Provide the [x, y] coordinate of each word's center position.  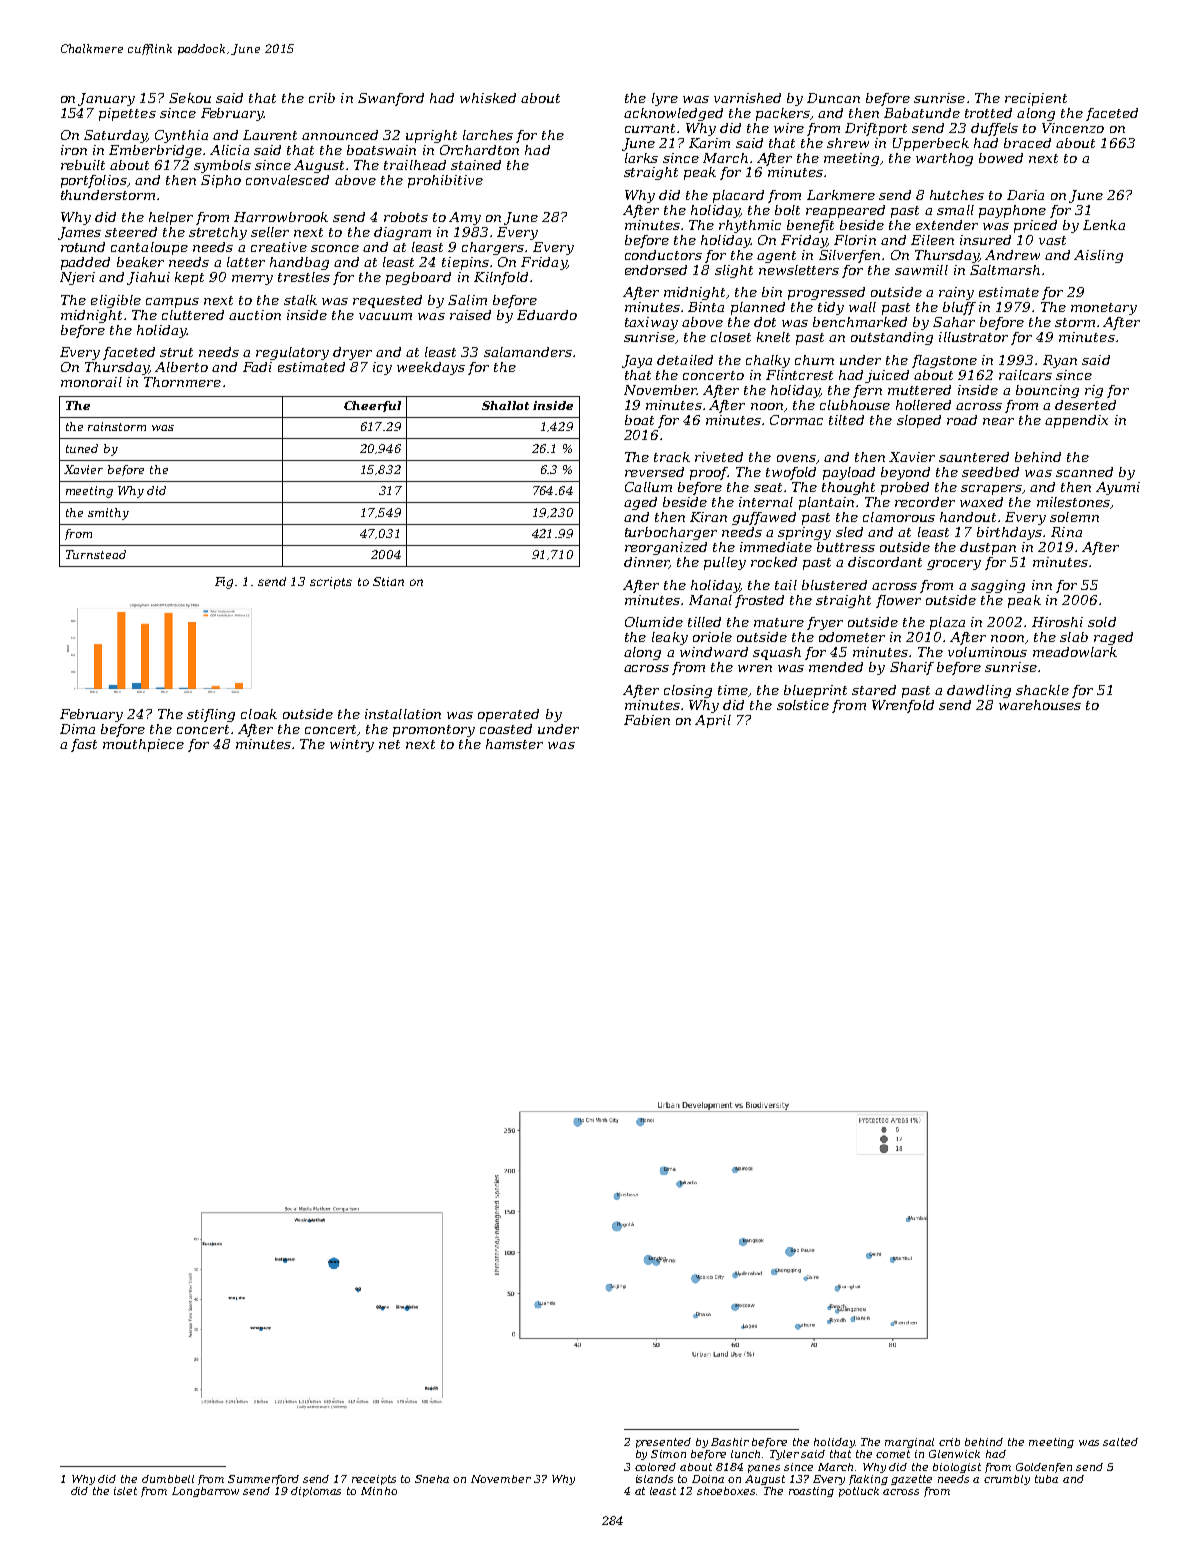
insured [985, 240]
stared [874, 690]
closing [688, 691]
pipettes [127, 114]
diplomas [316, 1492]
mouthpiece [143, 745]
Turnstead [96, 554]
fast [84, 745]
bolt [787, 210]
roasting [811, 1492]
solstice [803, 705]
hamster [514, 744]
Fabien [647, 720]
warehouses [1040, 705]
